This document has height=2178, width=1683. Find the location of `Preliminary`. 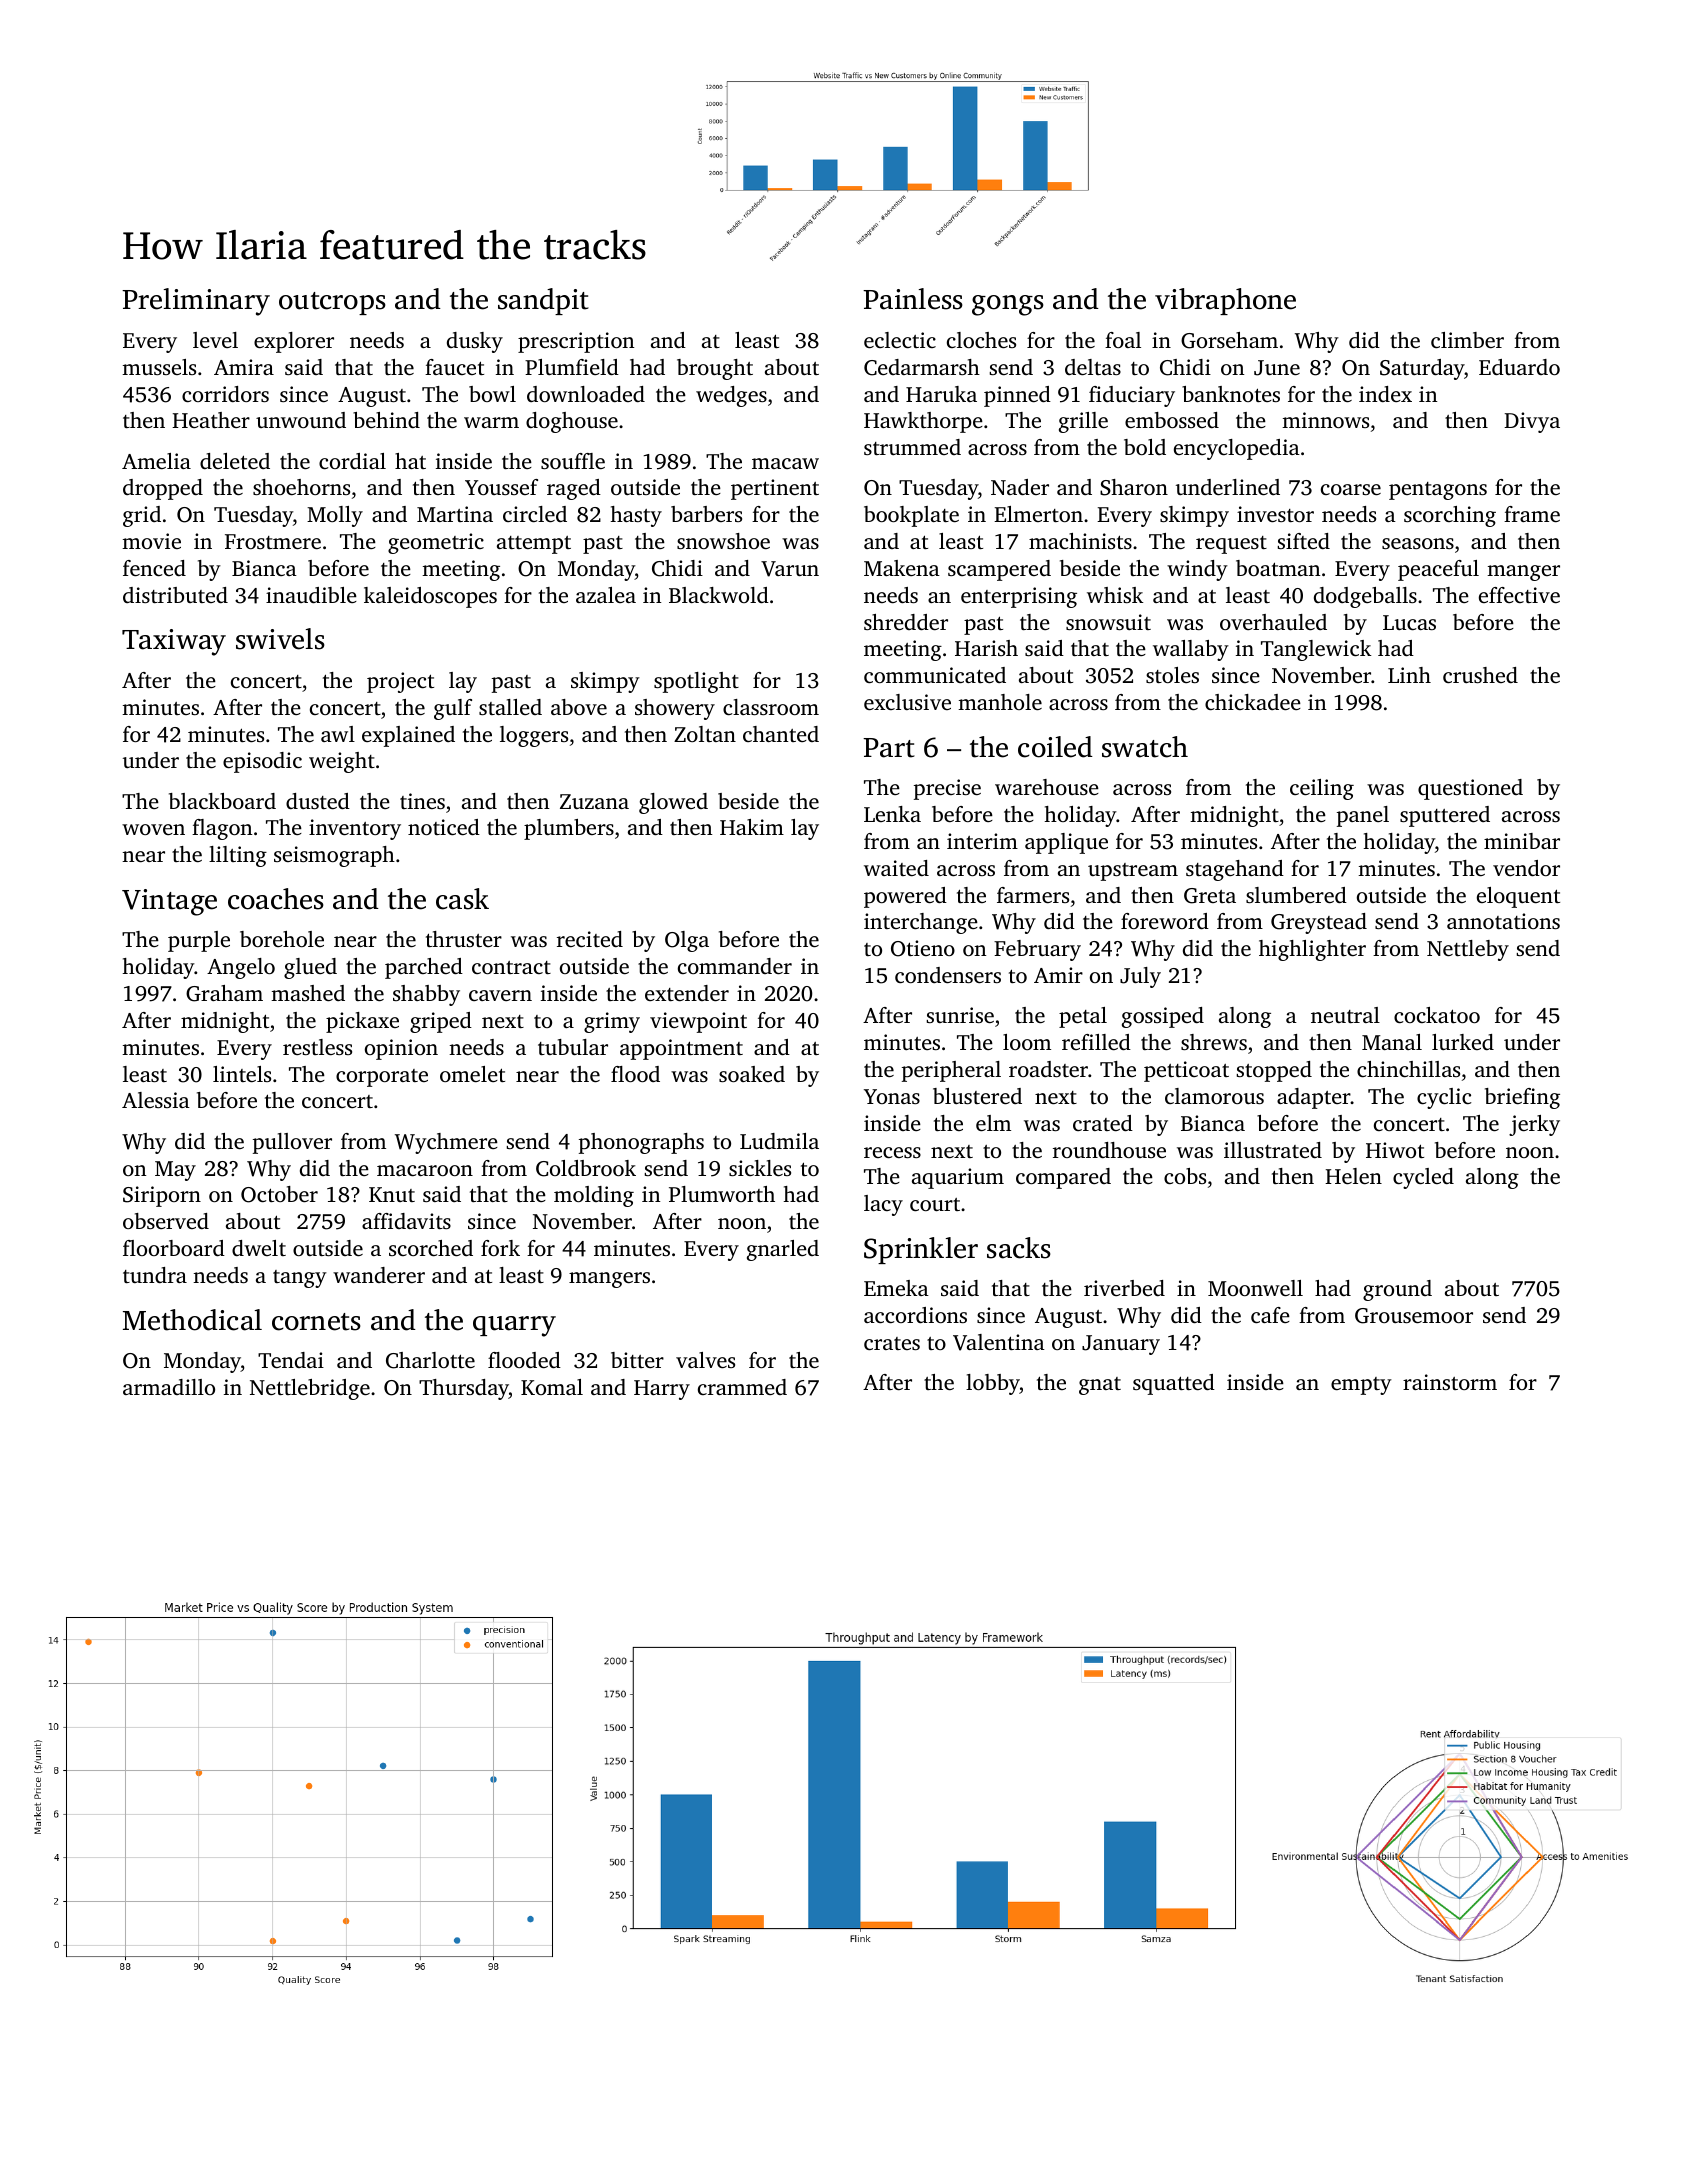

Preliminary is located at coordinates (196, 302).
